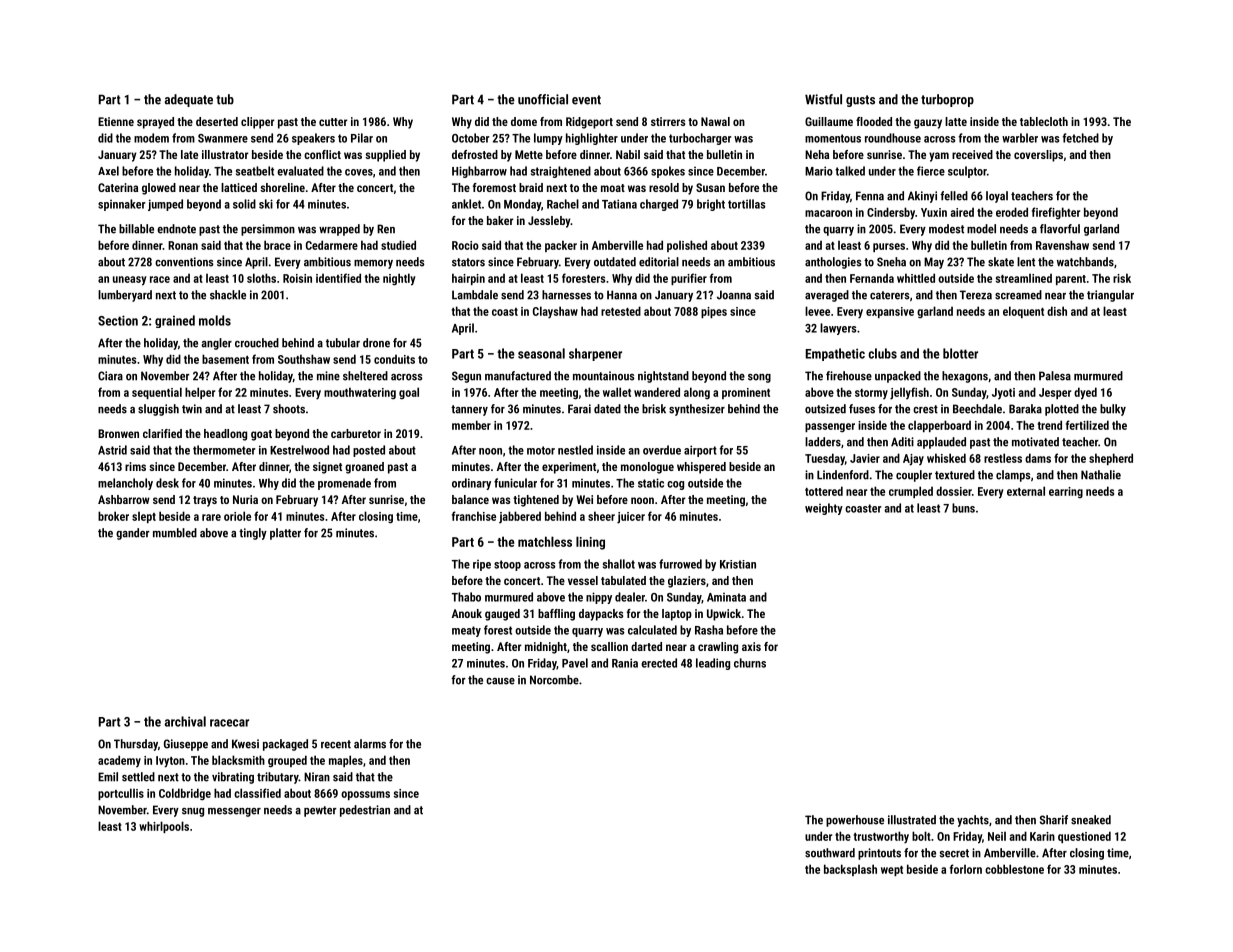 This image has height=952, width=1233. I want to click on retested, so click(621, 311).
